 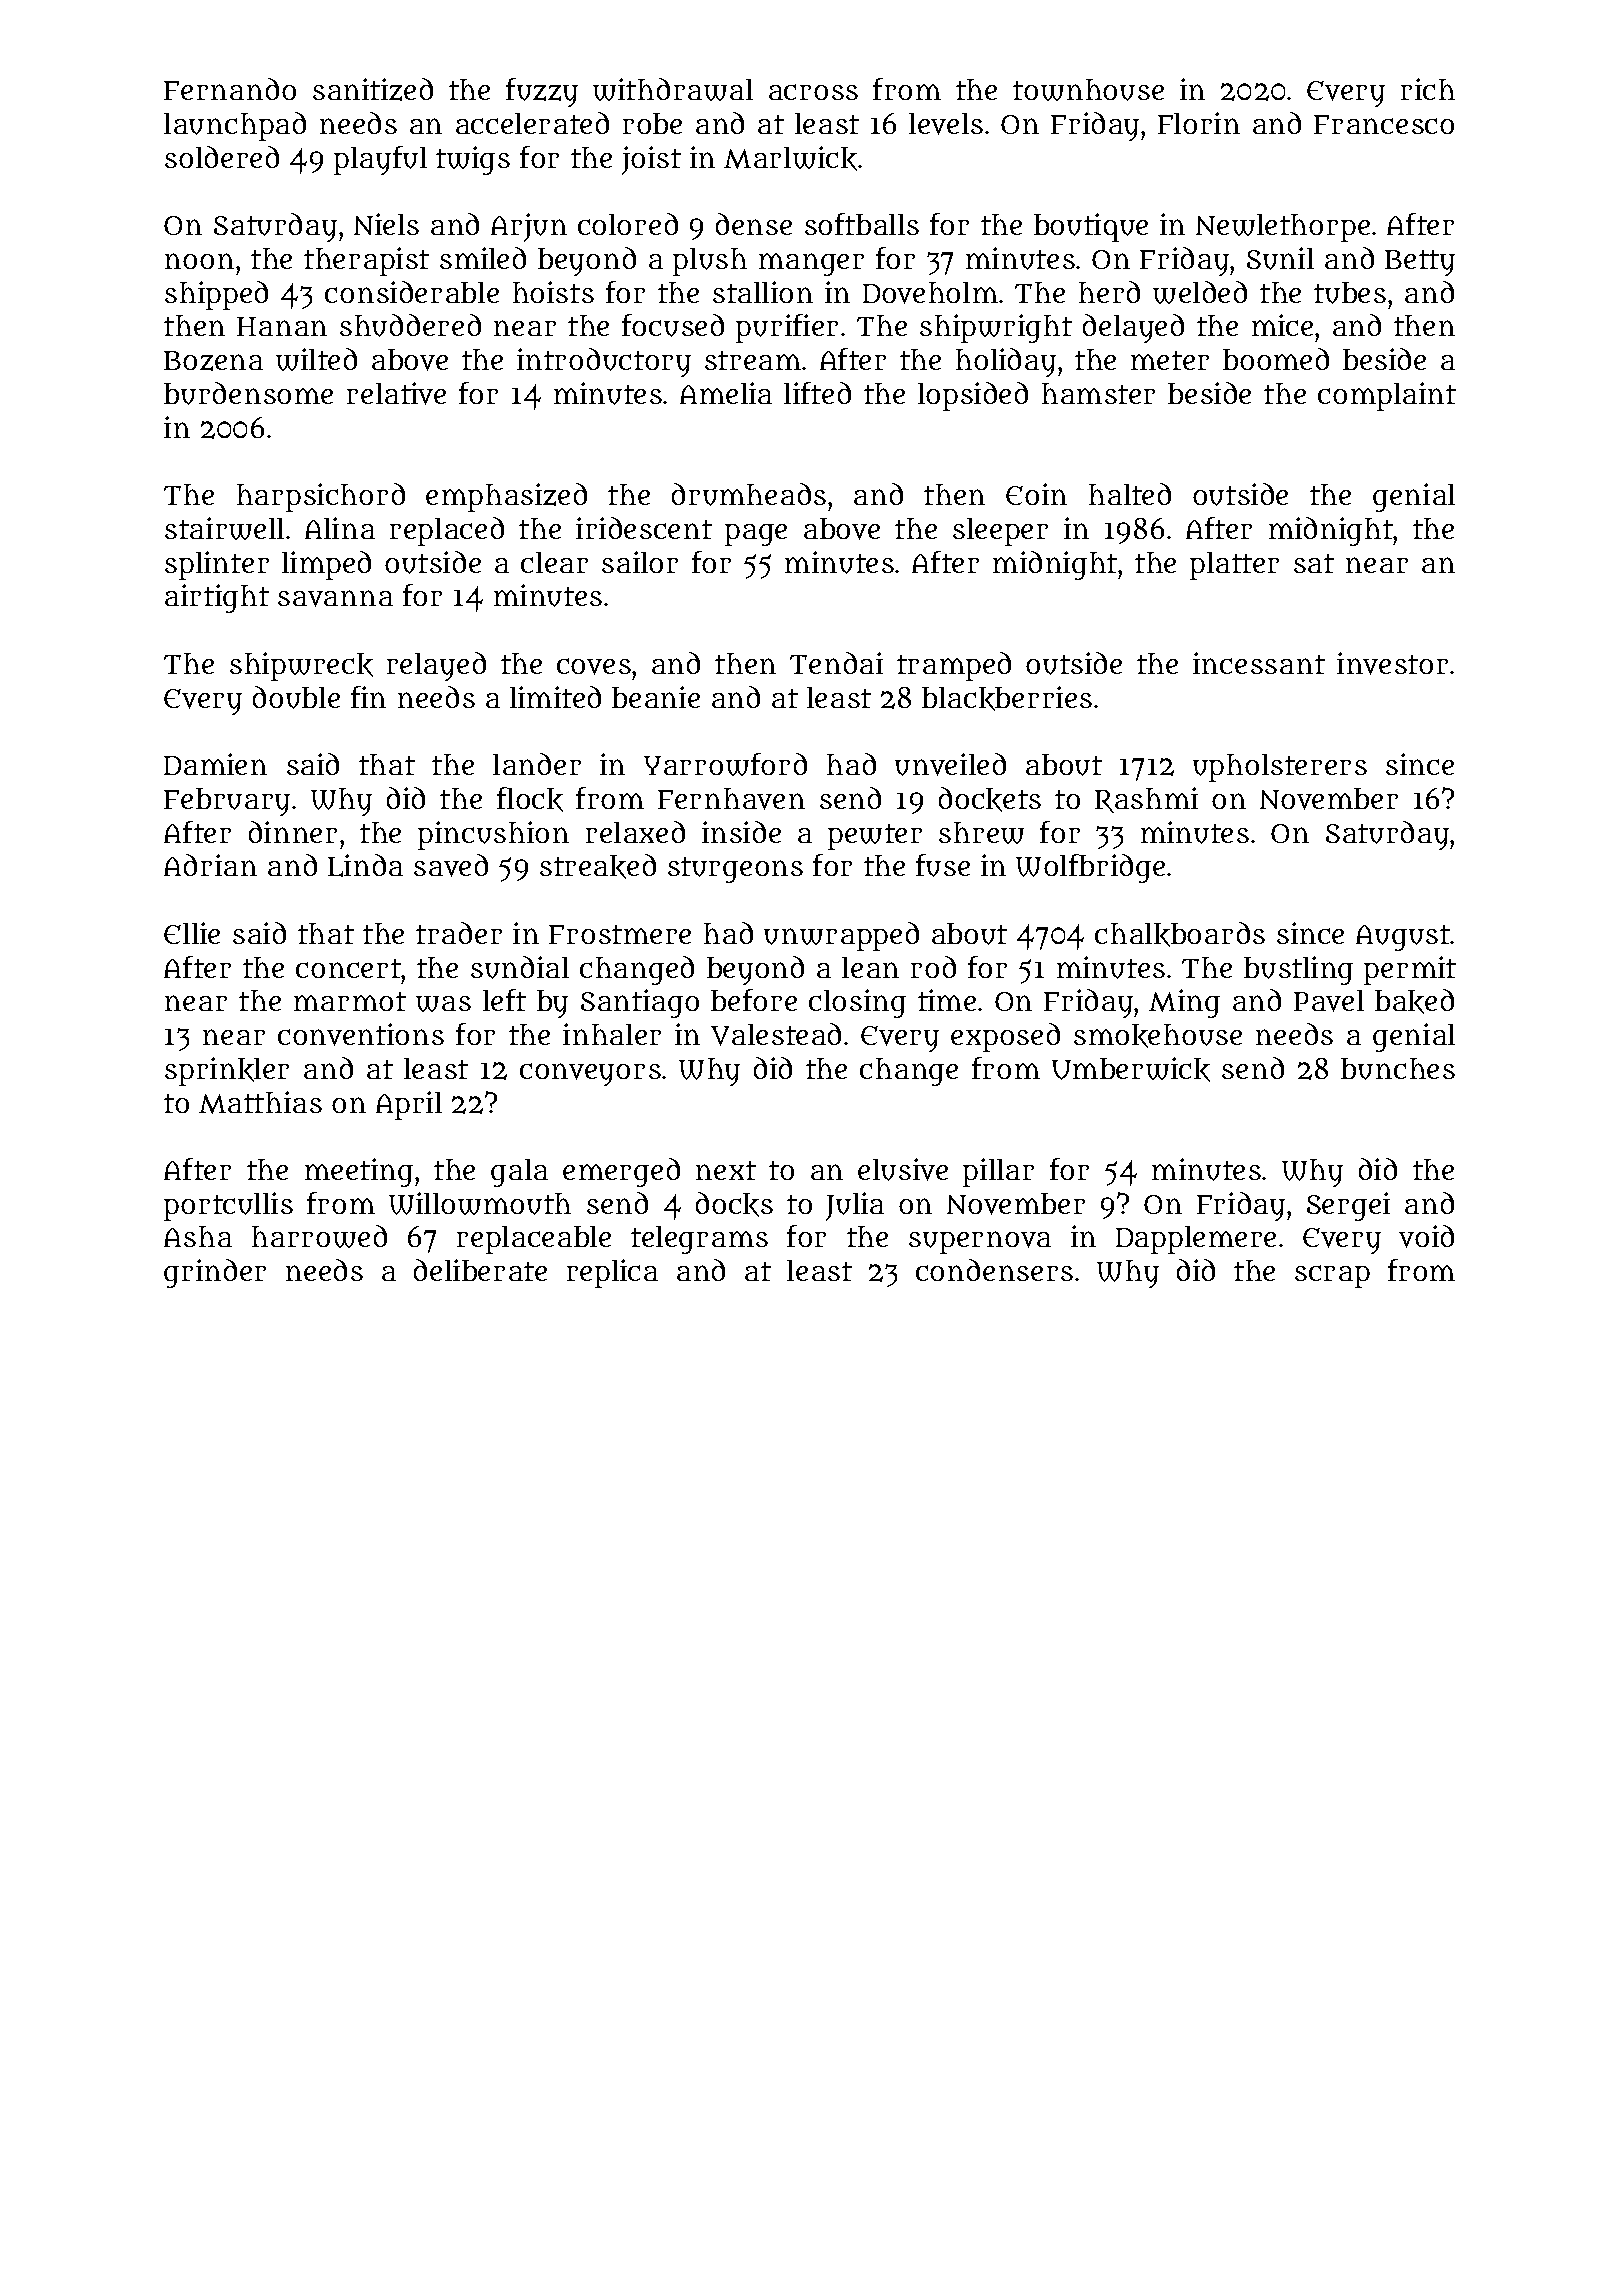 I want to click on upholsterers, so click(x=1280, y=768).
